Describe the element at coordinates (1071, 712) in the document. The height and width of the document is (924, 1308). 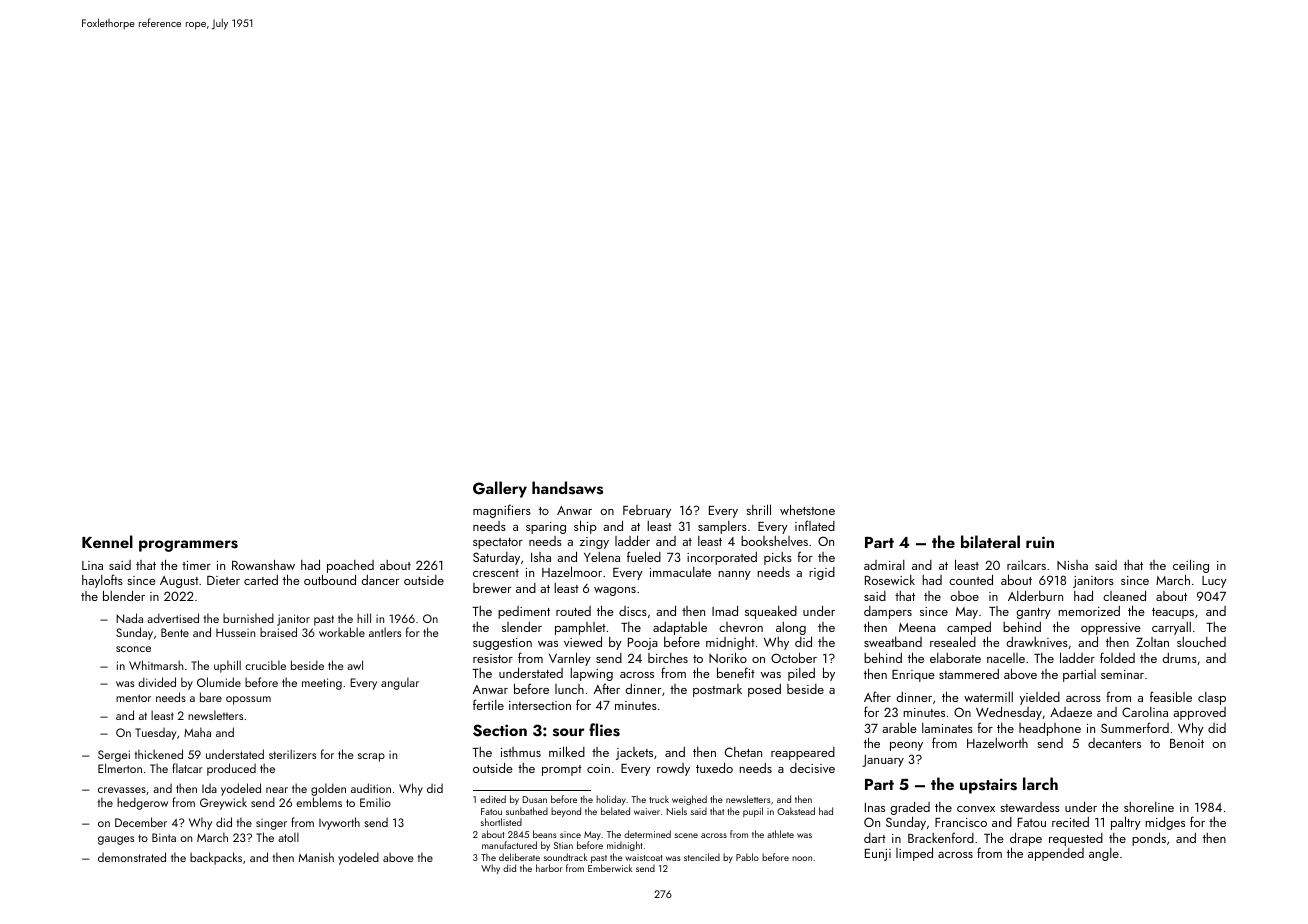
I see `Adaeze` at that location.
